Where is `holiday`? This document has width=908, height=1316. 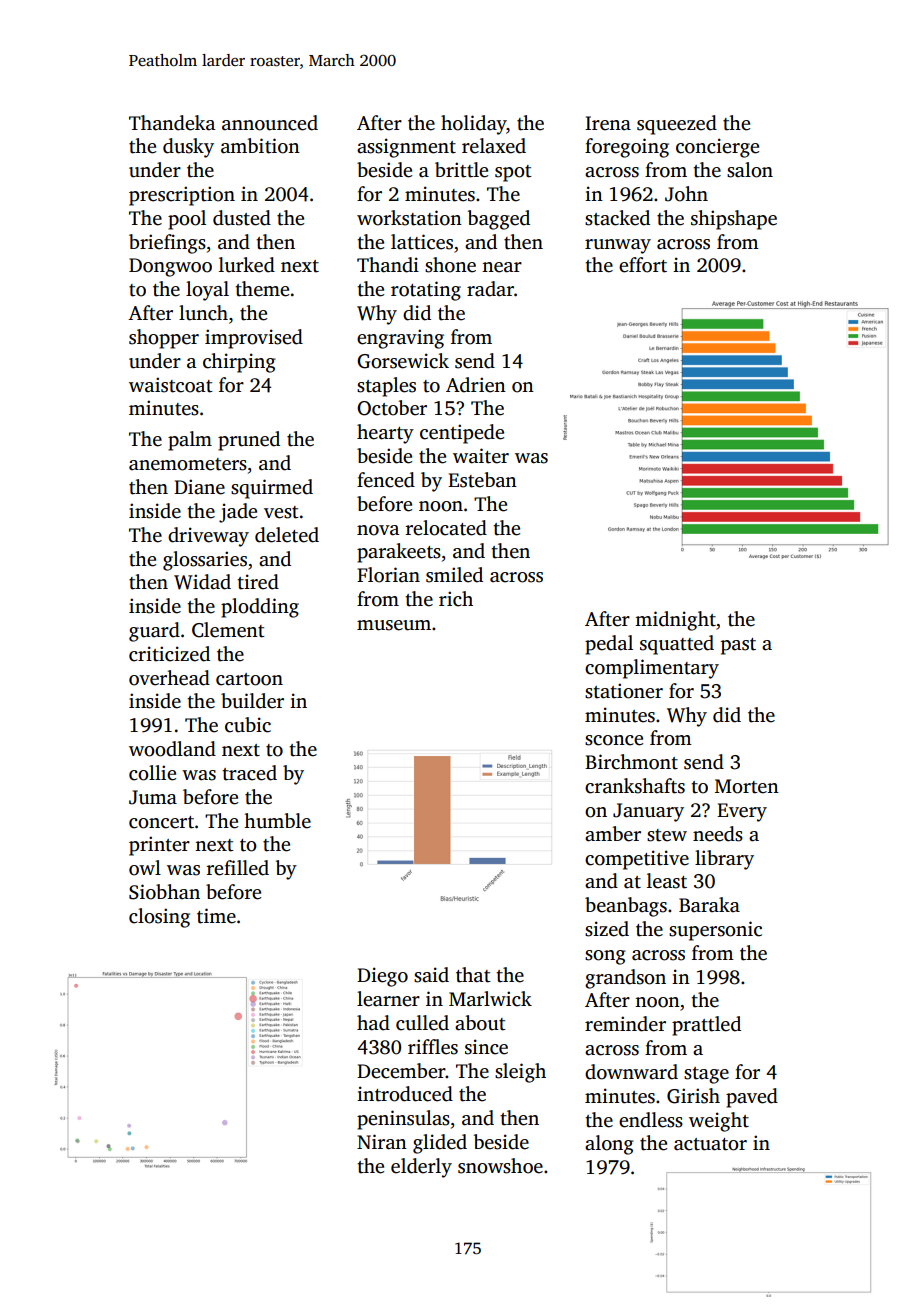 holiday is located at coordinates (473, 125).
